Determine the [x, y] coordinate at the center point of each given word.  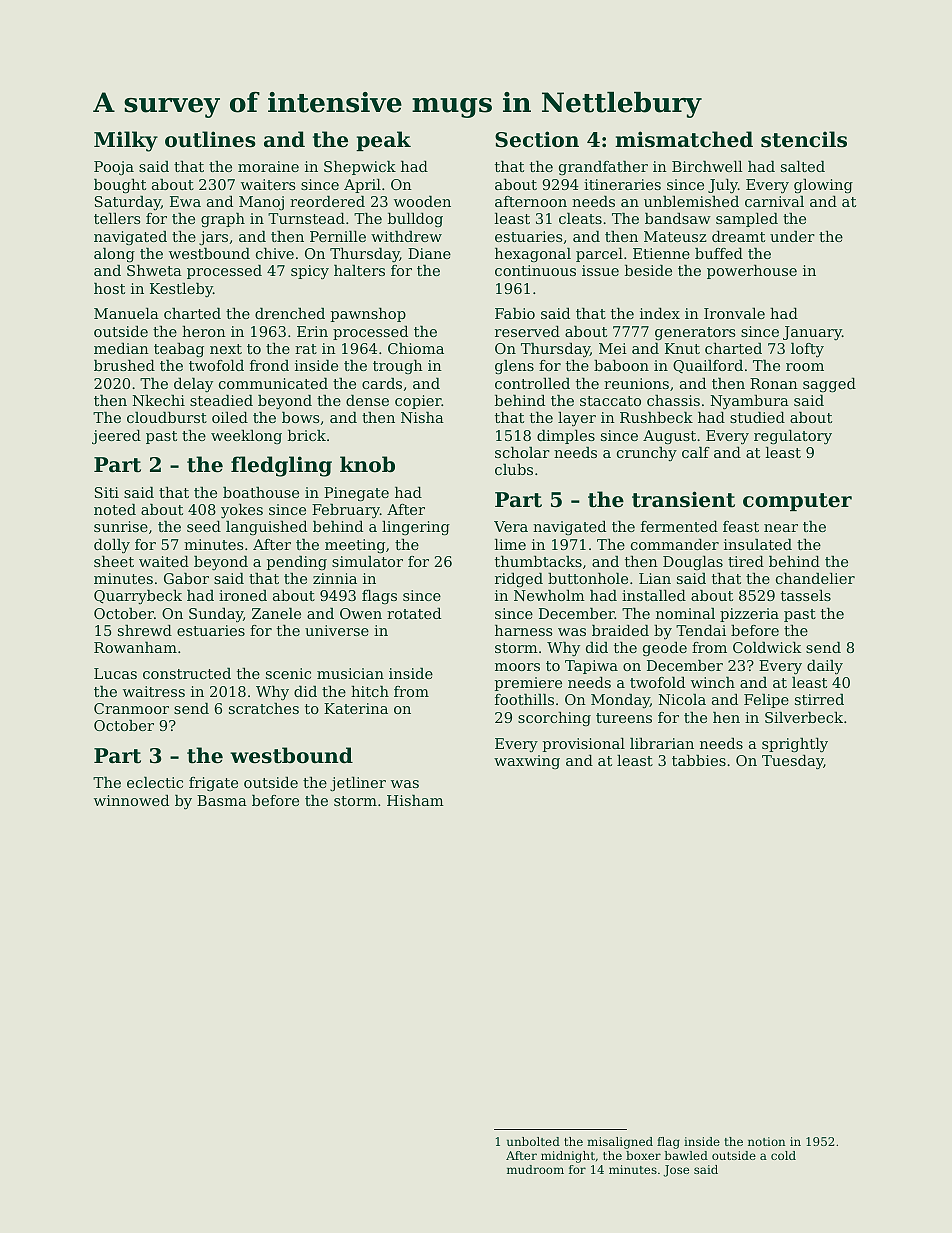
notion [766, 1141]
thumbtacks [538, 561]
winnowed [131, 800]
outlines [210, 139]
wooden [422, 201]
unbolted [533, 1141]
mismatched [684, 139]
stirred [819, 699]
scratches [264, 708]
